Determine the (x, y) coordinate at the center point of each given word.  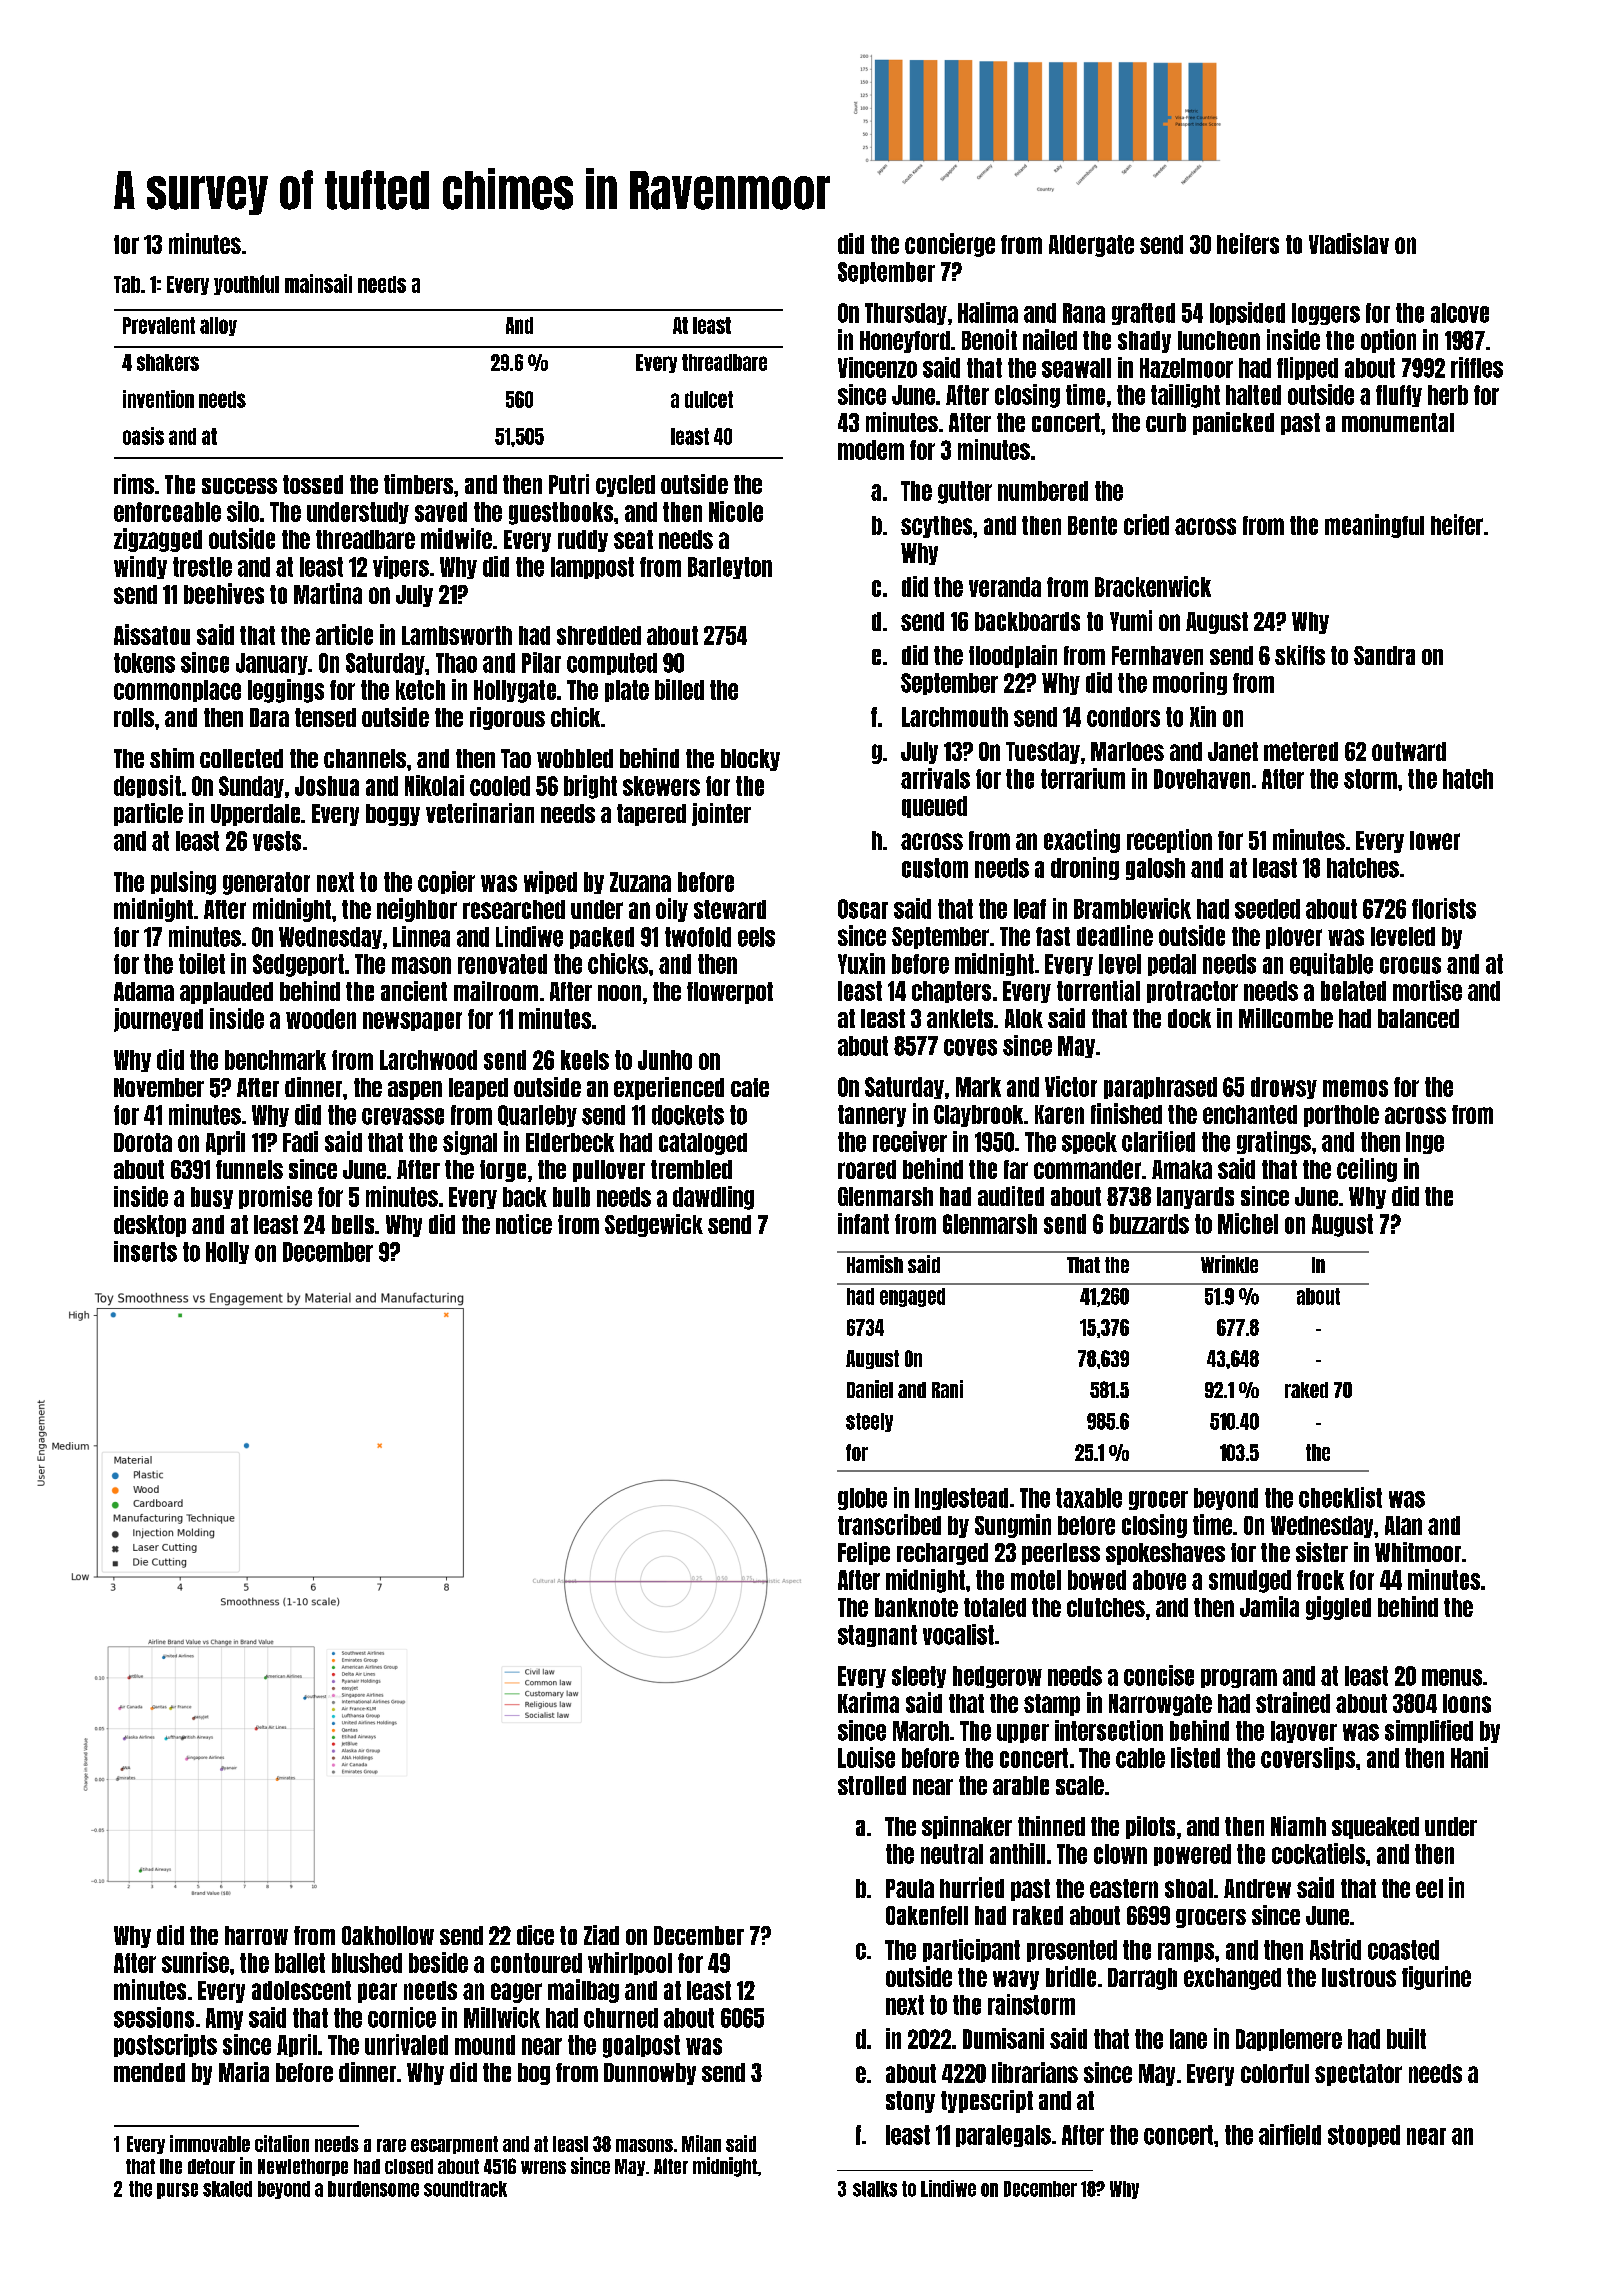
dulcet (709, 399)
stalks (875, 2189)
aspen (415, 1090)
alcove (1460, 313)
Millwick (502, 2017)
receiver (910, 1141)
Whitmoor (1418, 1552)
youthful (246, 285)
